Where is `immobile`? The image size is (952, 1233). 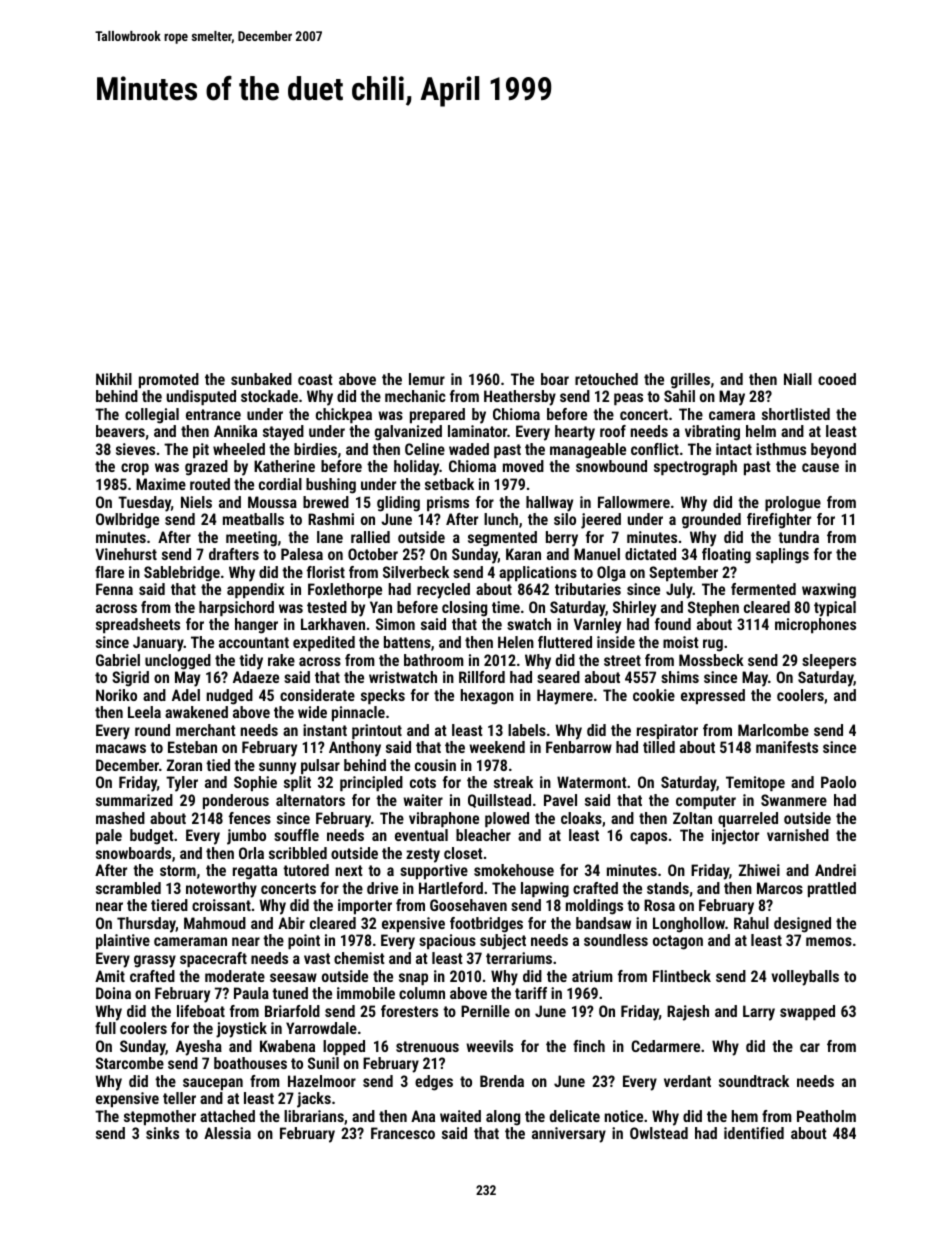 immobile is located at coordinates (366, 993).
